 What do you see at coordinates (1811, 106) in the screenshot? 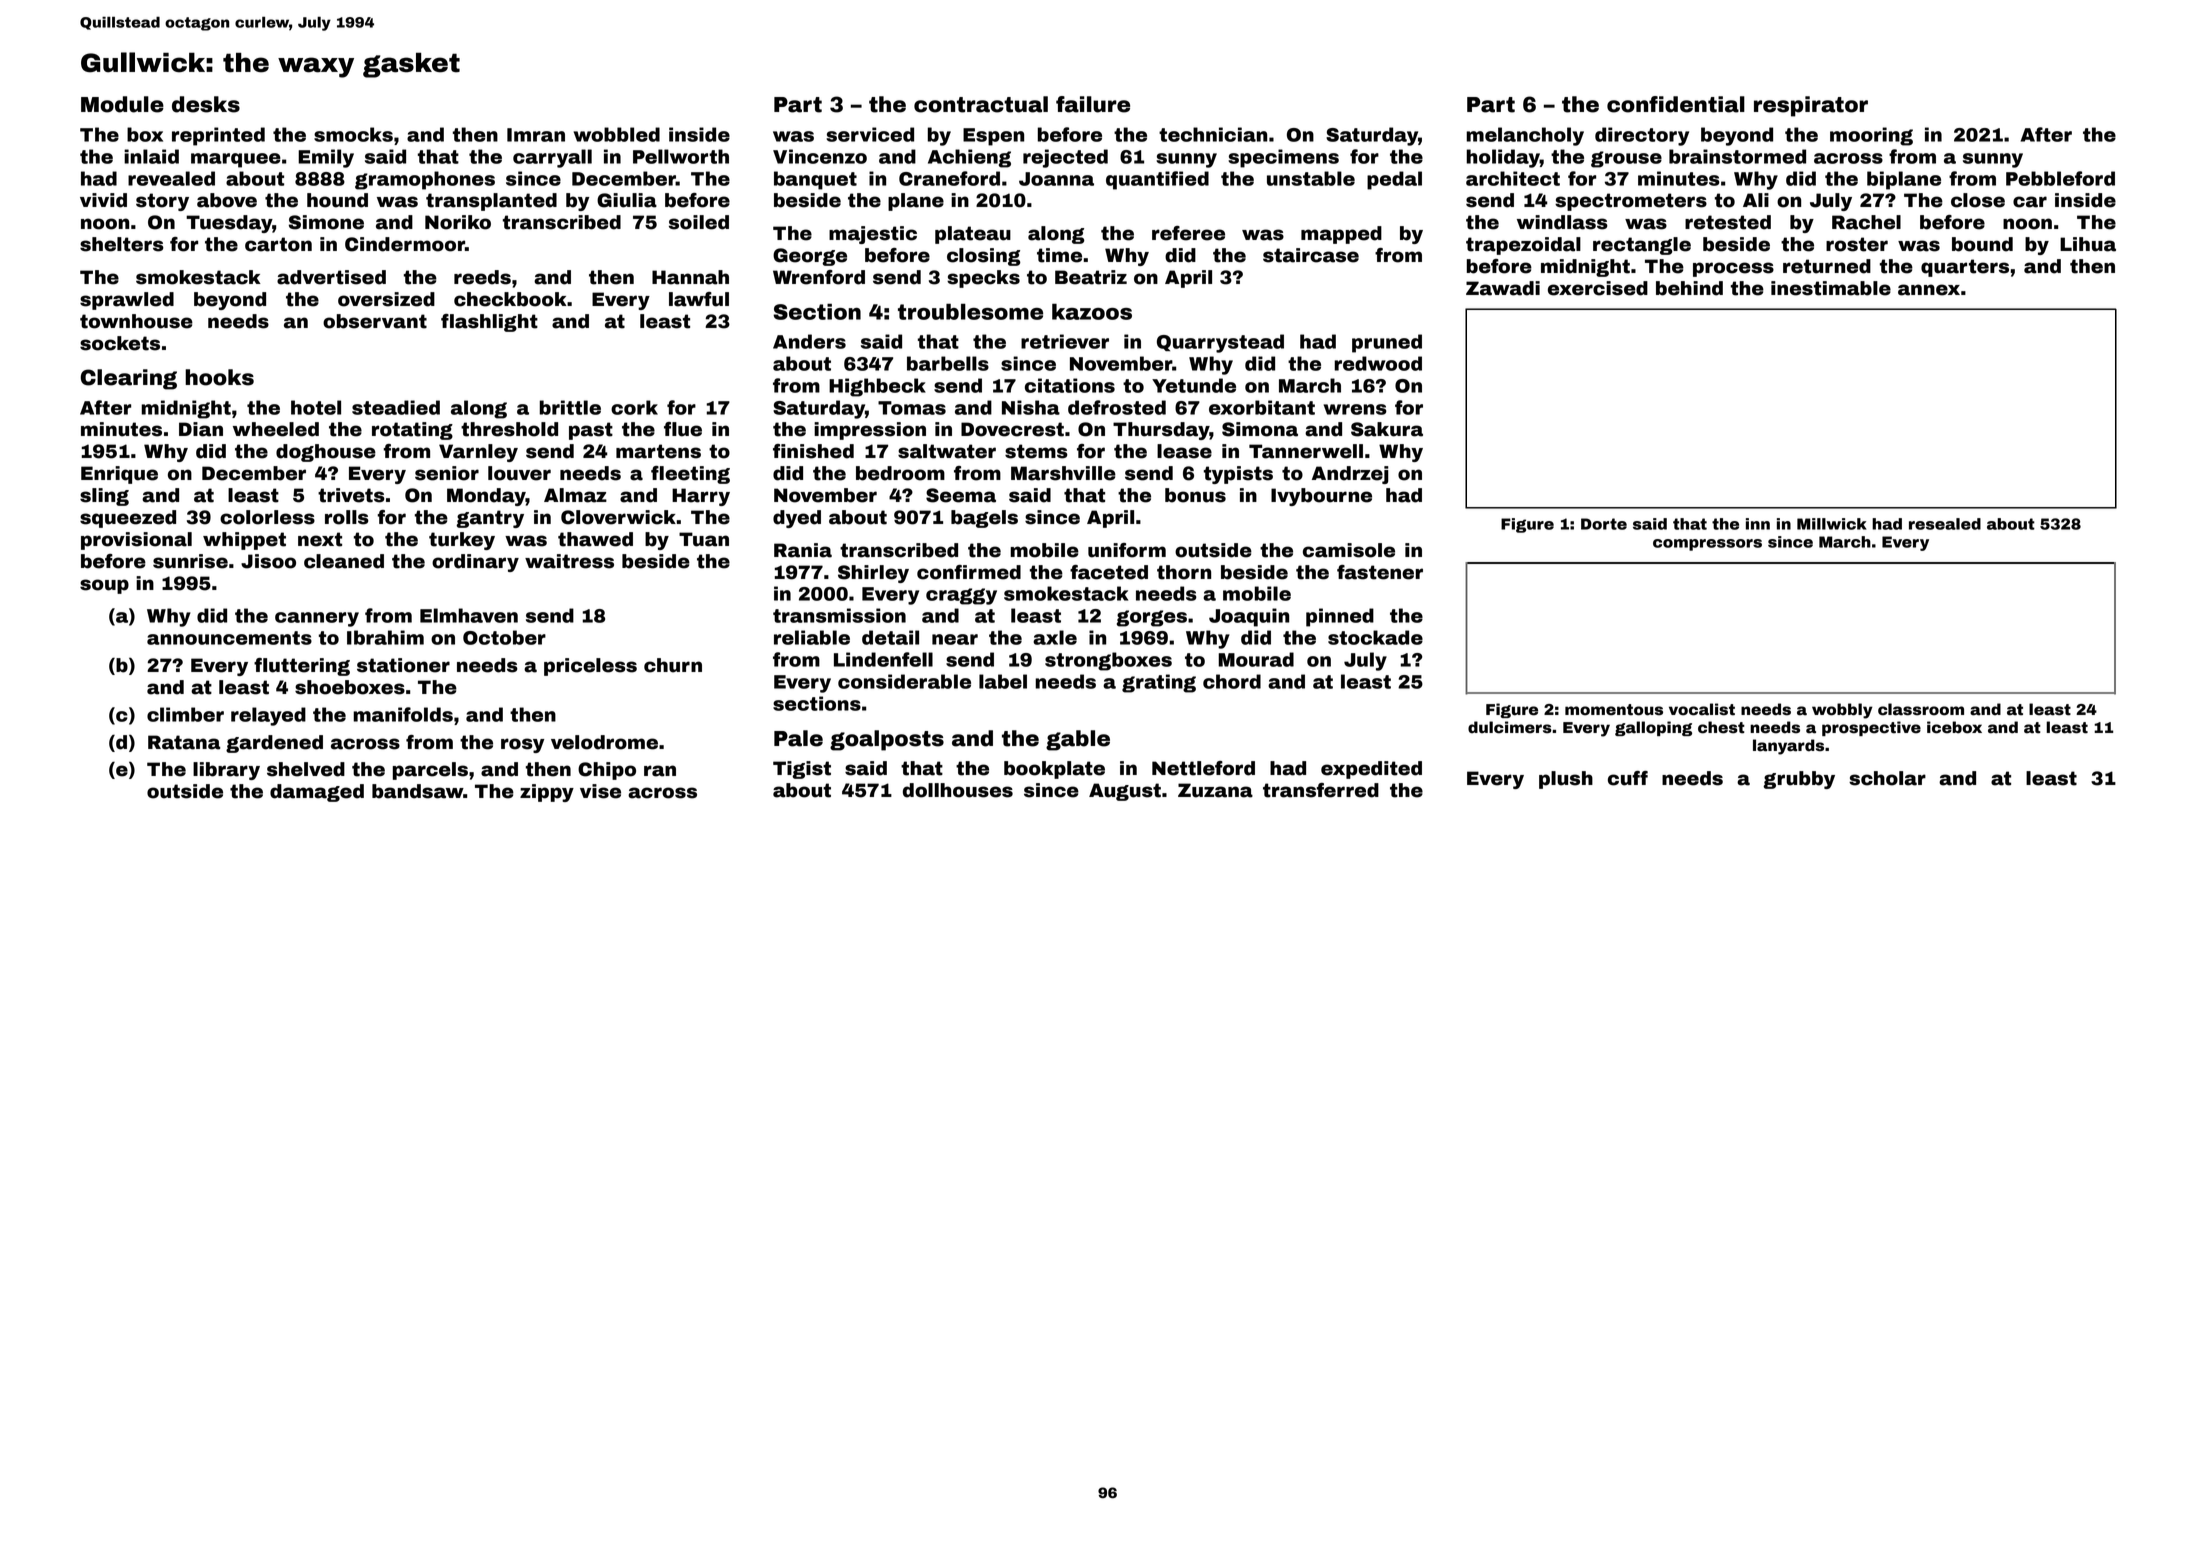
I see `respirator` at bounding box center [1811, 106].
